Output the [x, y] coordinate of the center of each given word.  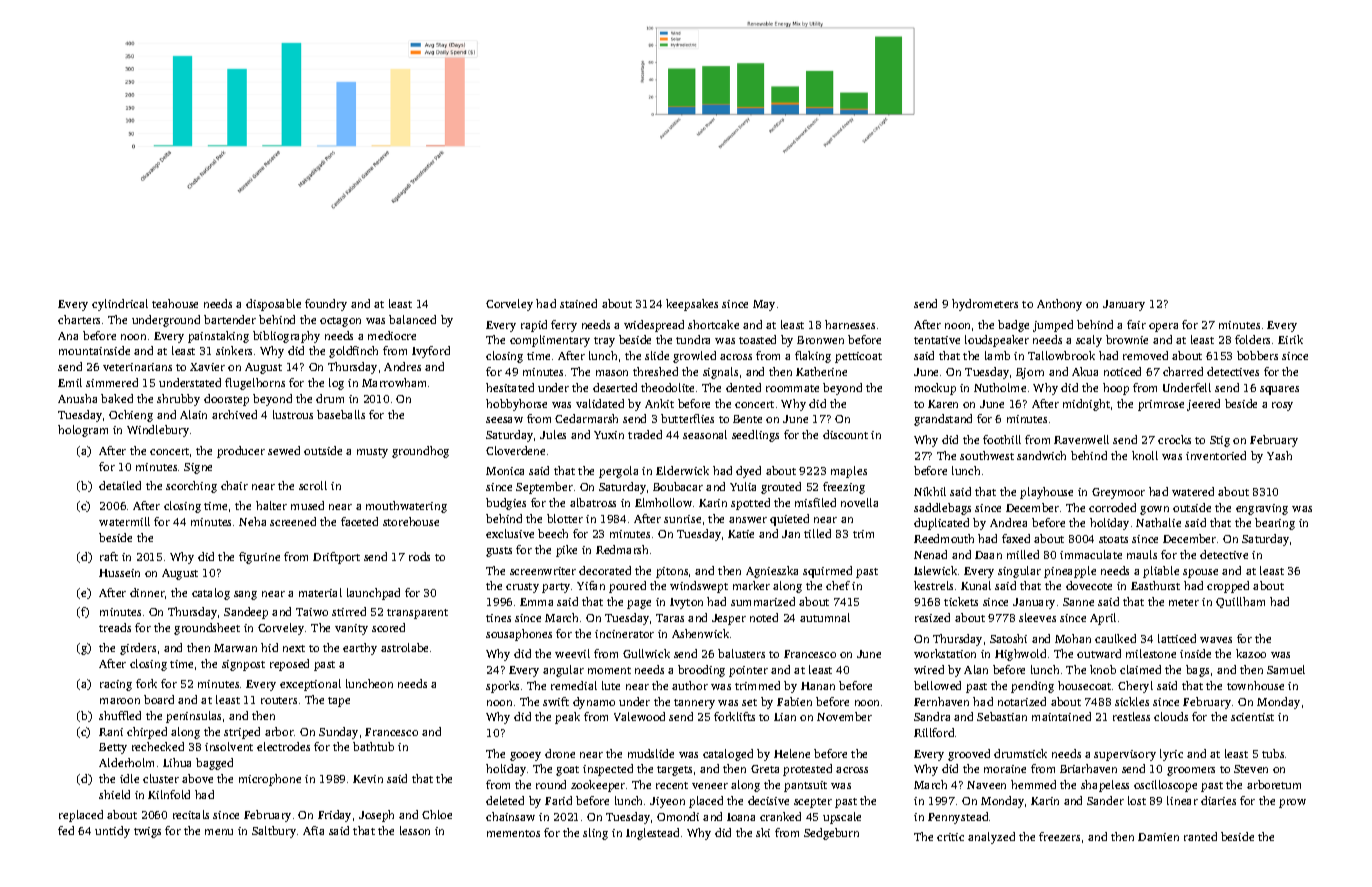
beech [553, 533]
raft [109, 556]
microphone [270, 780]
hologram [83, 431]
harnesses [850, 324]
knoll [1145, 455]
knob [1103, 669]
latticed [1177, 638]
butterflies [687, 418]
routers [279, 700]
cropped [1228, 587]
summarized [763, 601]
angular [563, 671]
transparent [417, 614]
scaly [1089, 341]
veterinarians [137, 367]
